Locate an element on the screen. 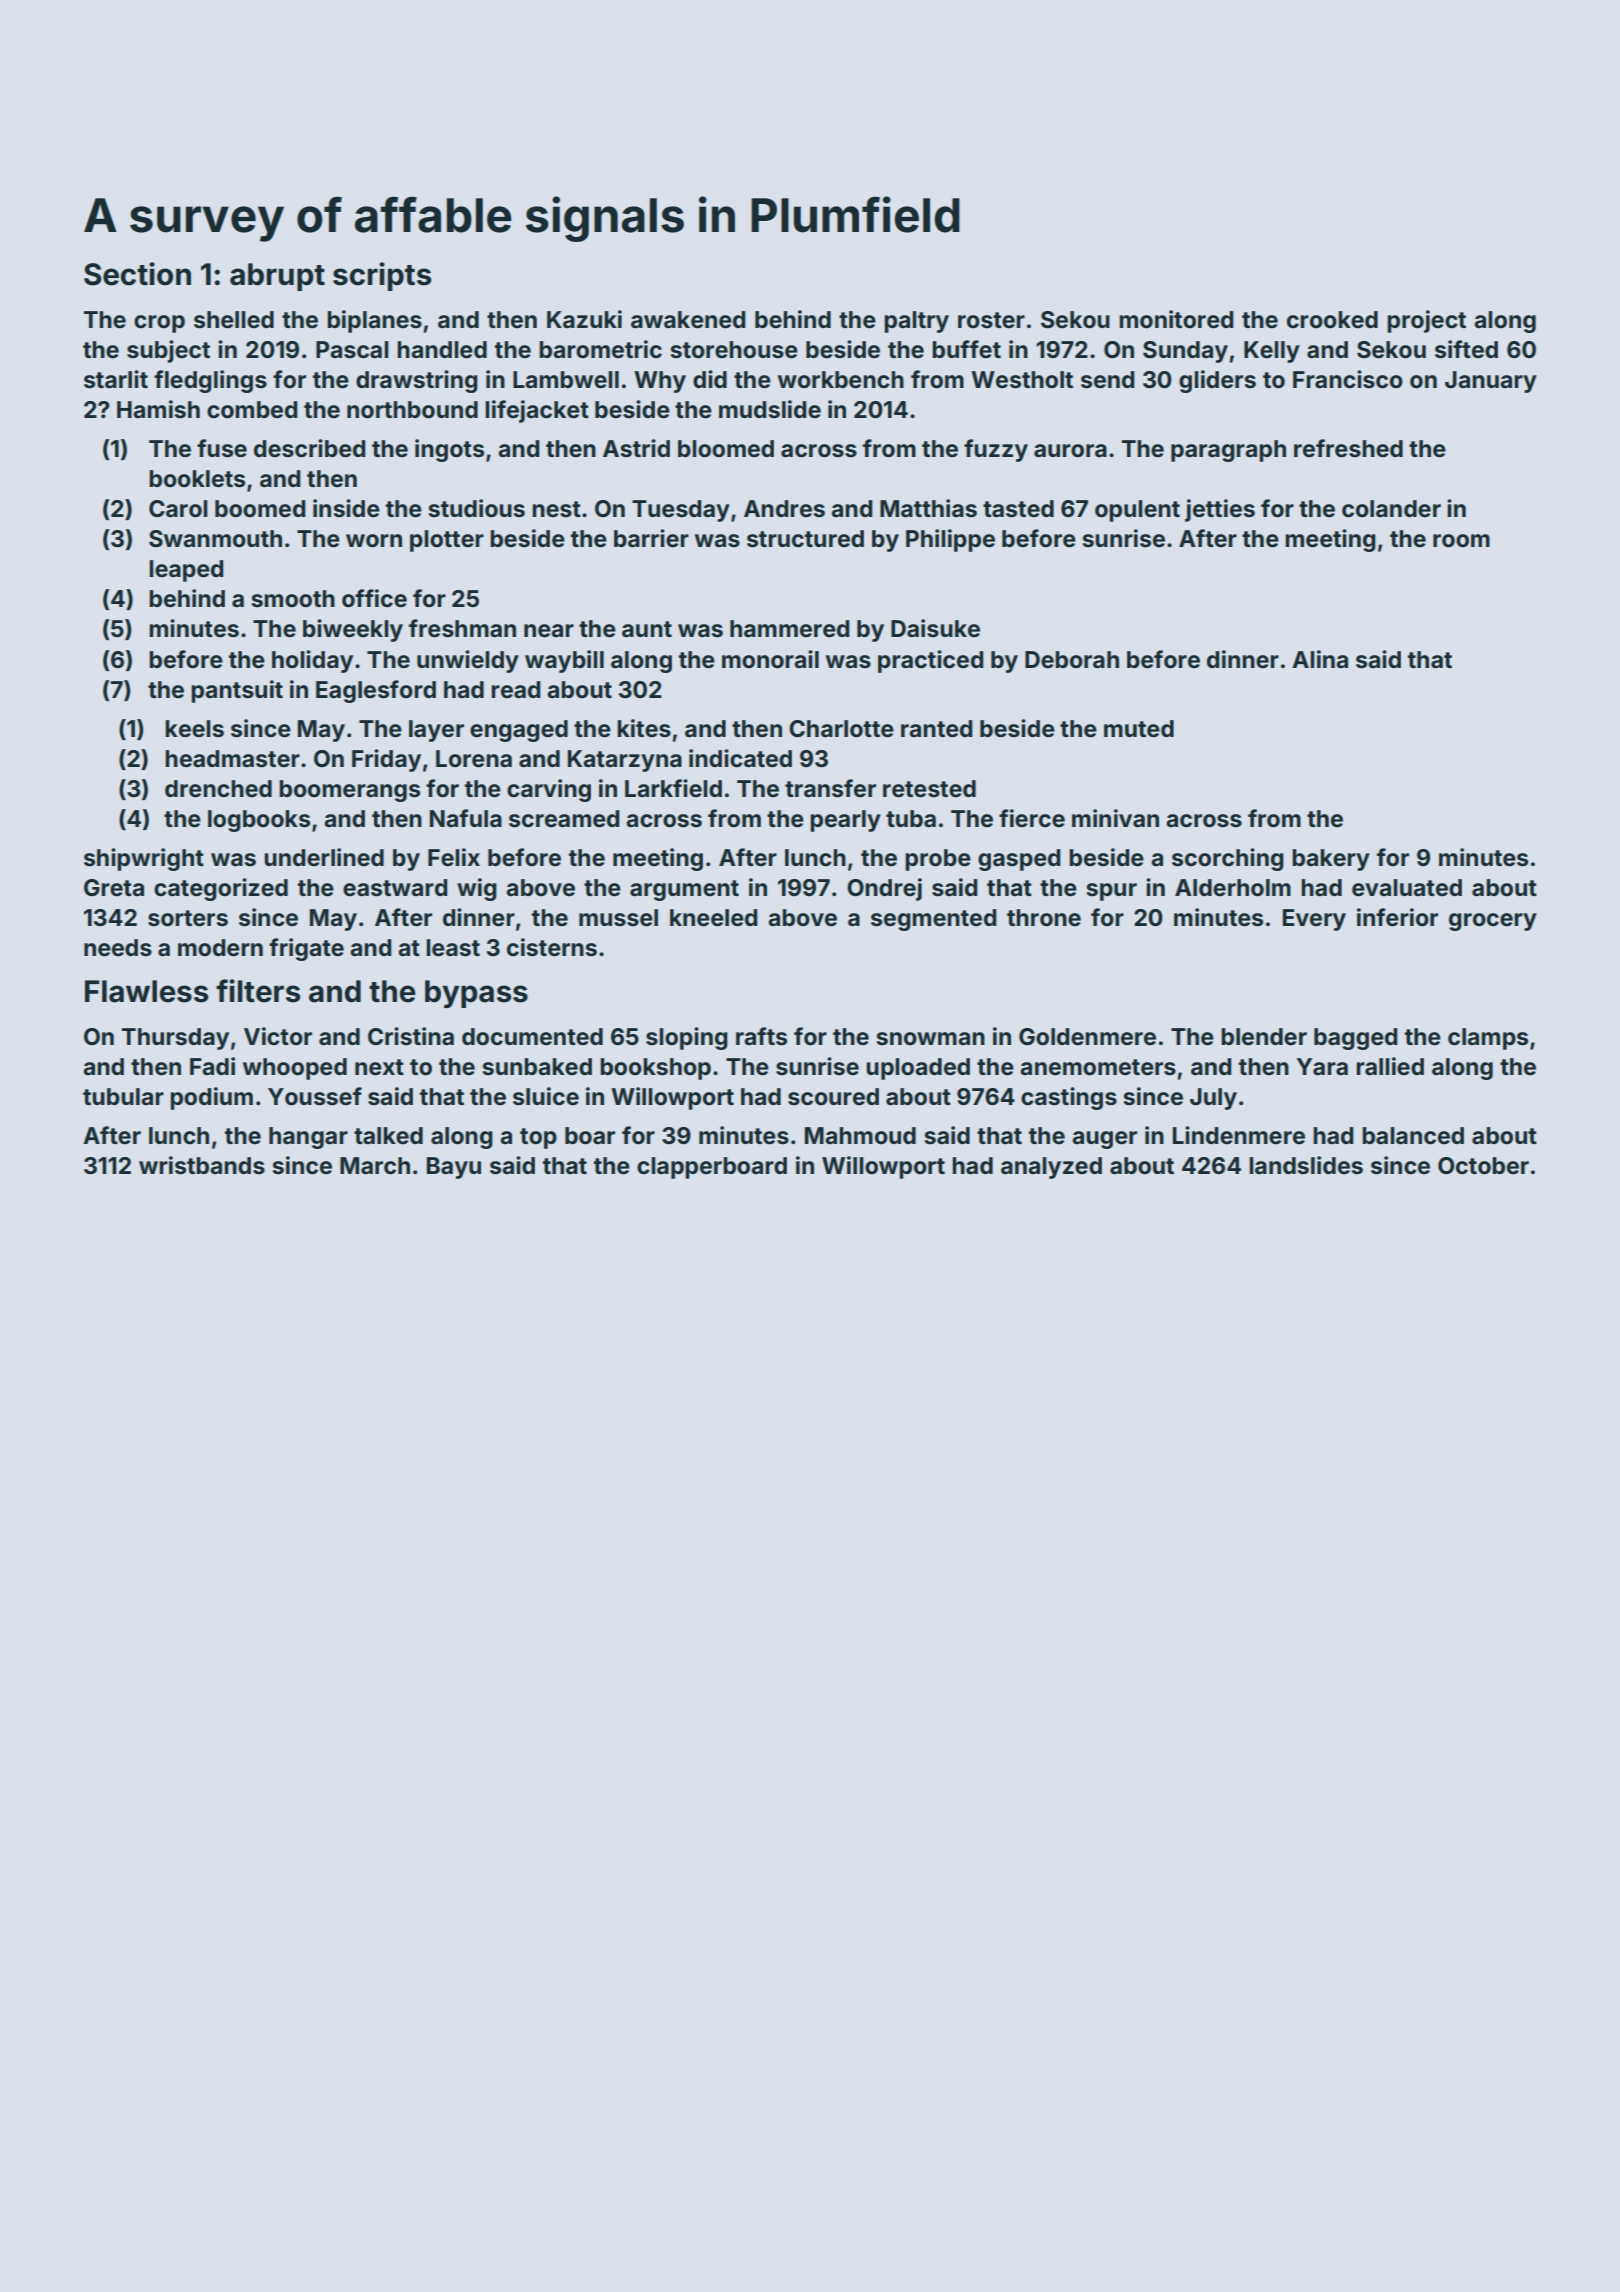  refreshed is located at coordinates (1348, 448).
